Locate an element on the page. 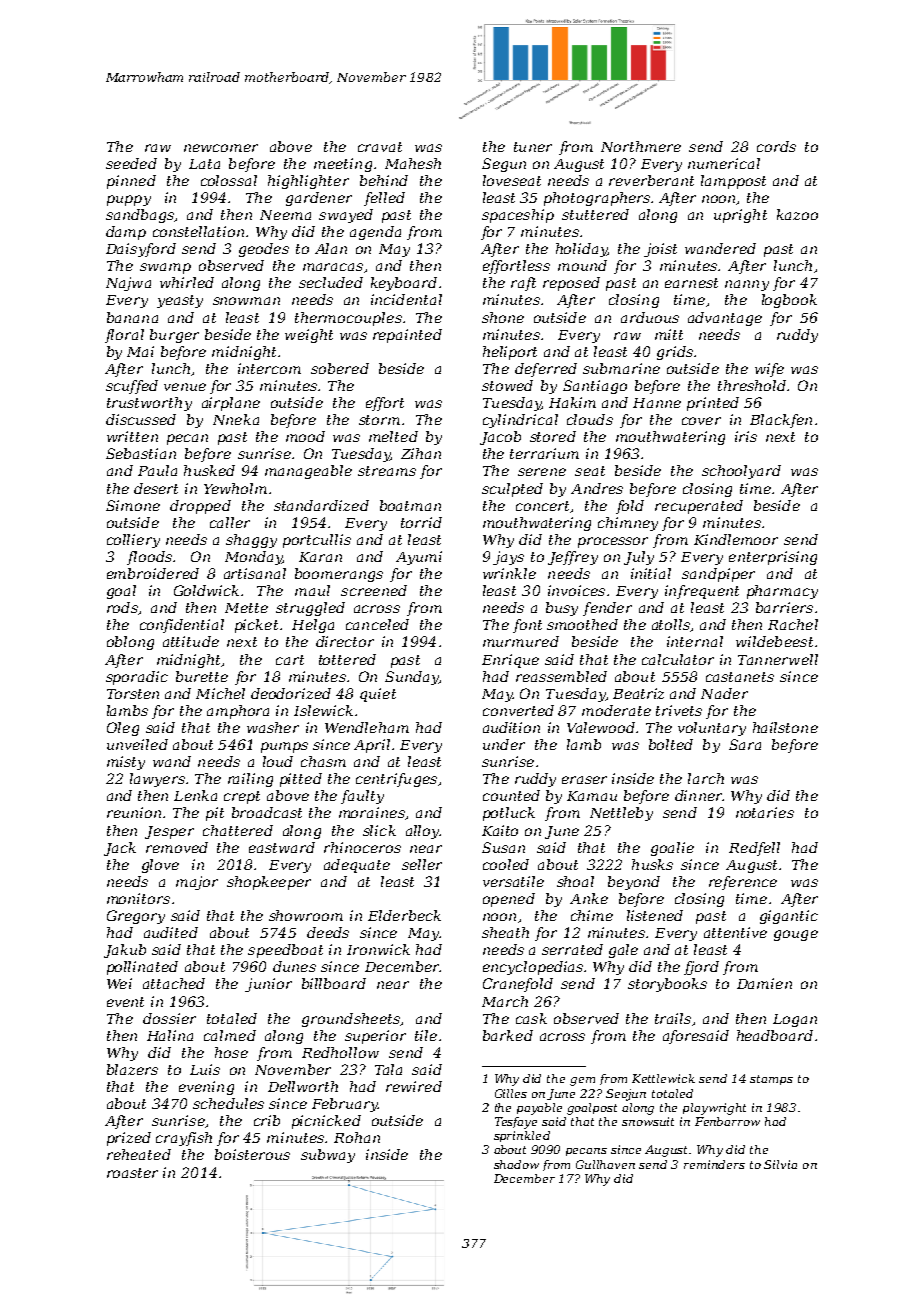  rods is located at coordinates (122, 607).
